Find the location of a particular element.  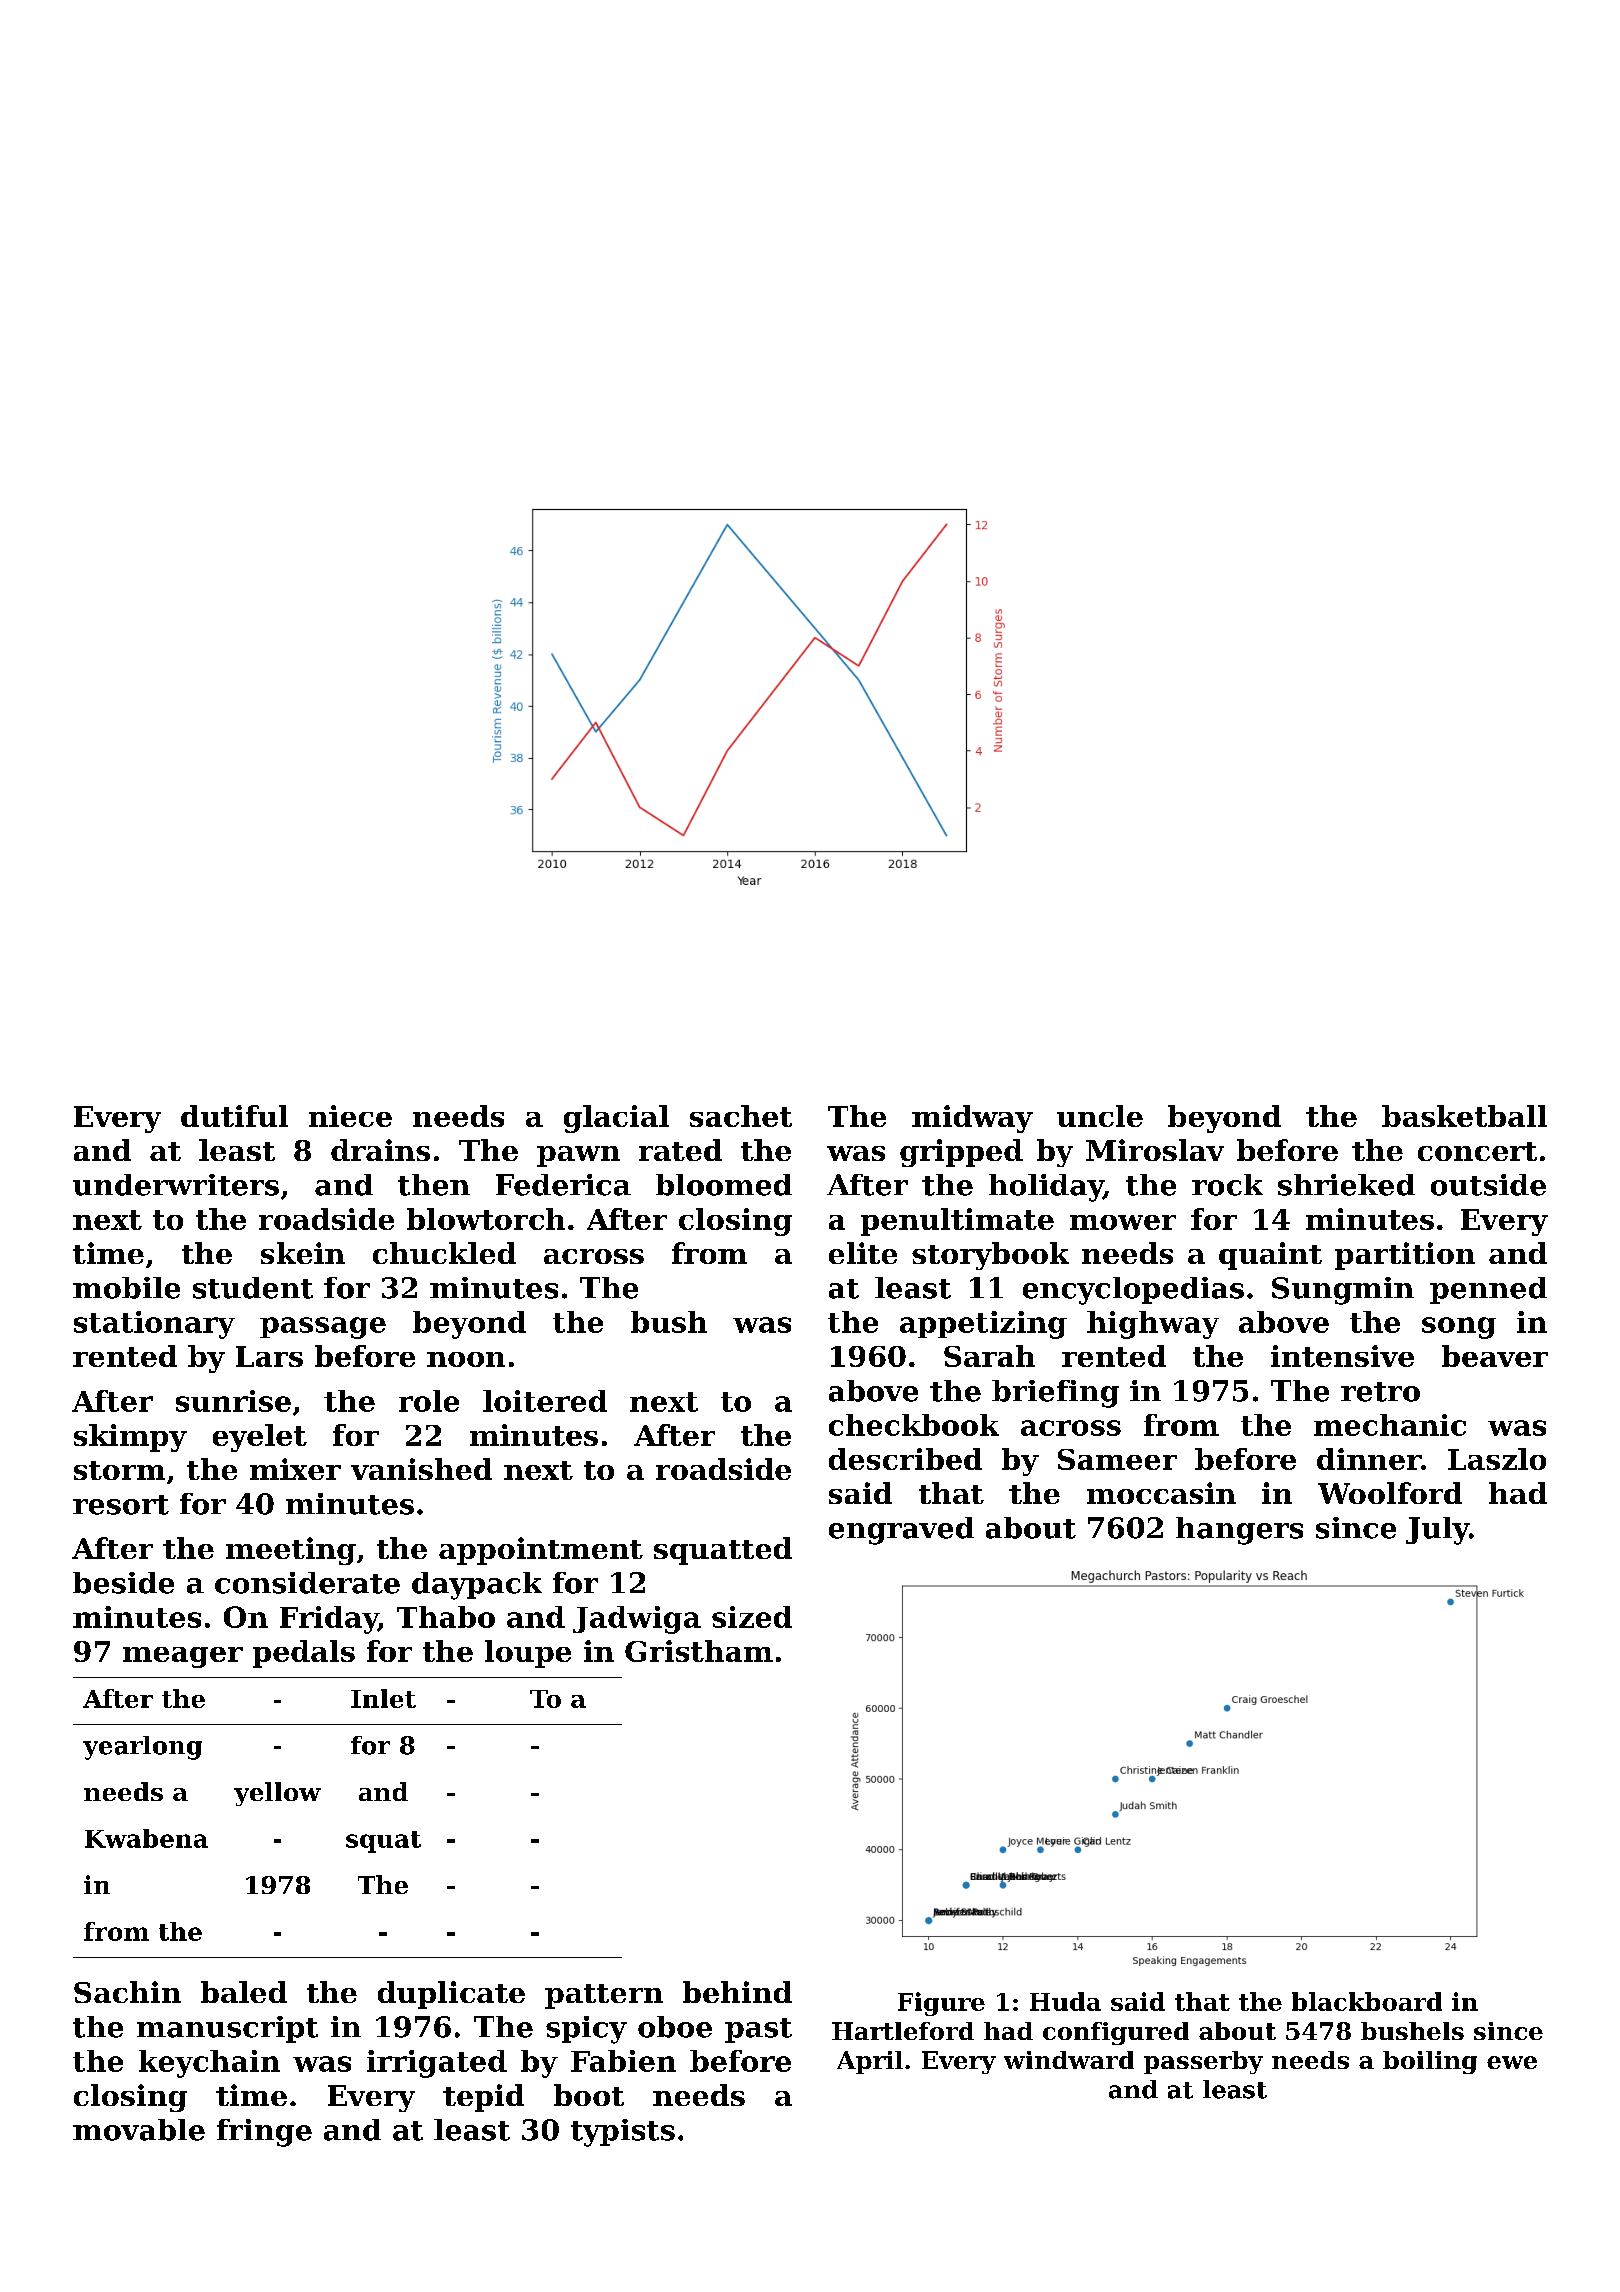

Inlet is located at coordinates (383, 1698).
